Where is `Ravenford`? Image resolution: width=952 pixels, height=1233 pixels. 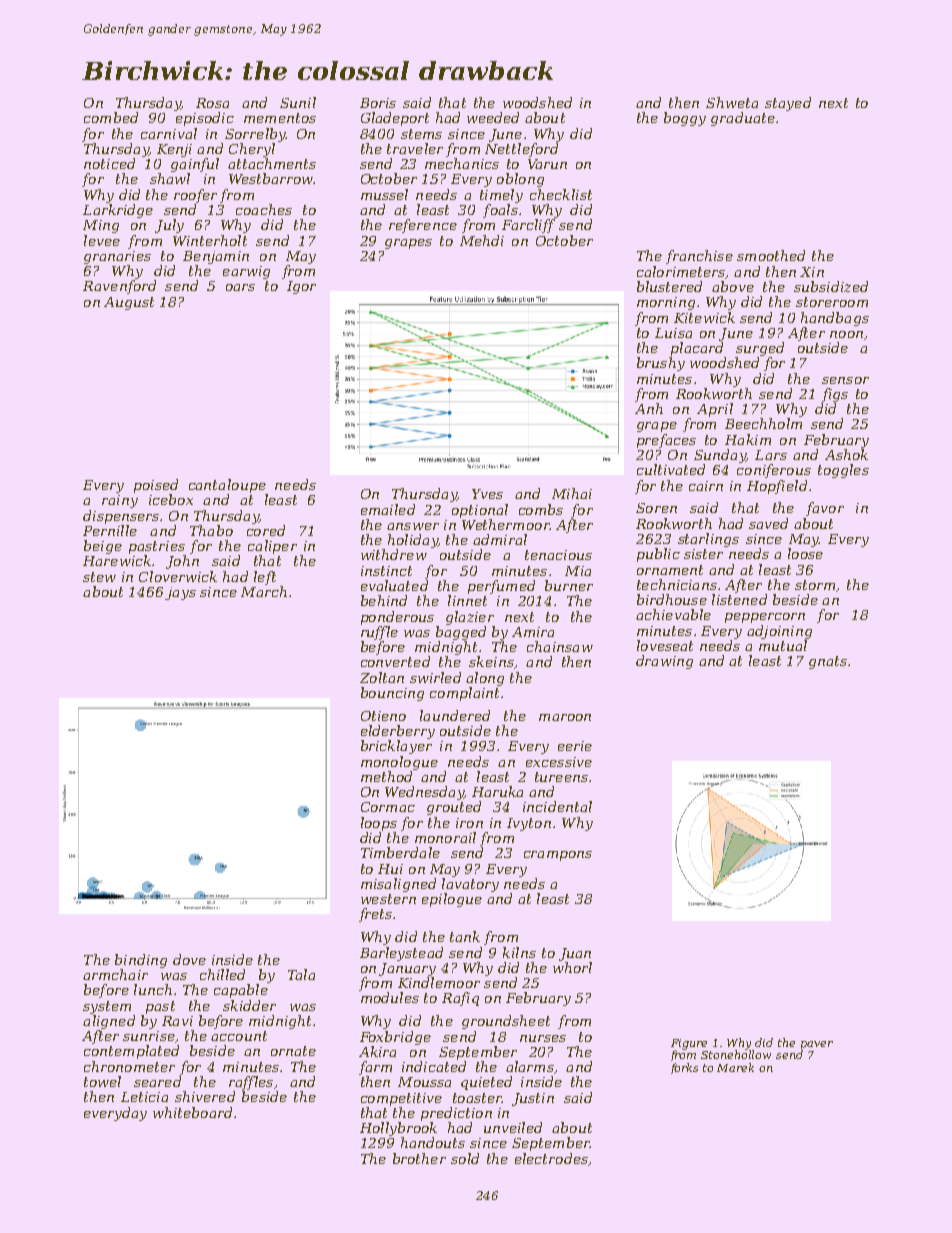
Ravenford is located at coordinates (119, 287).
